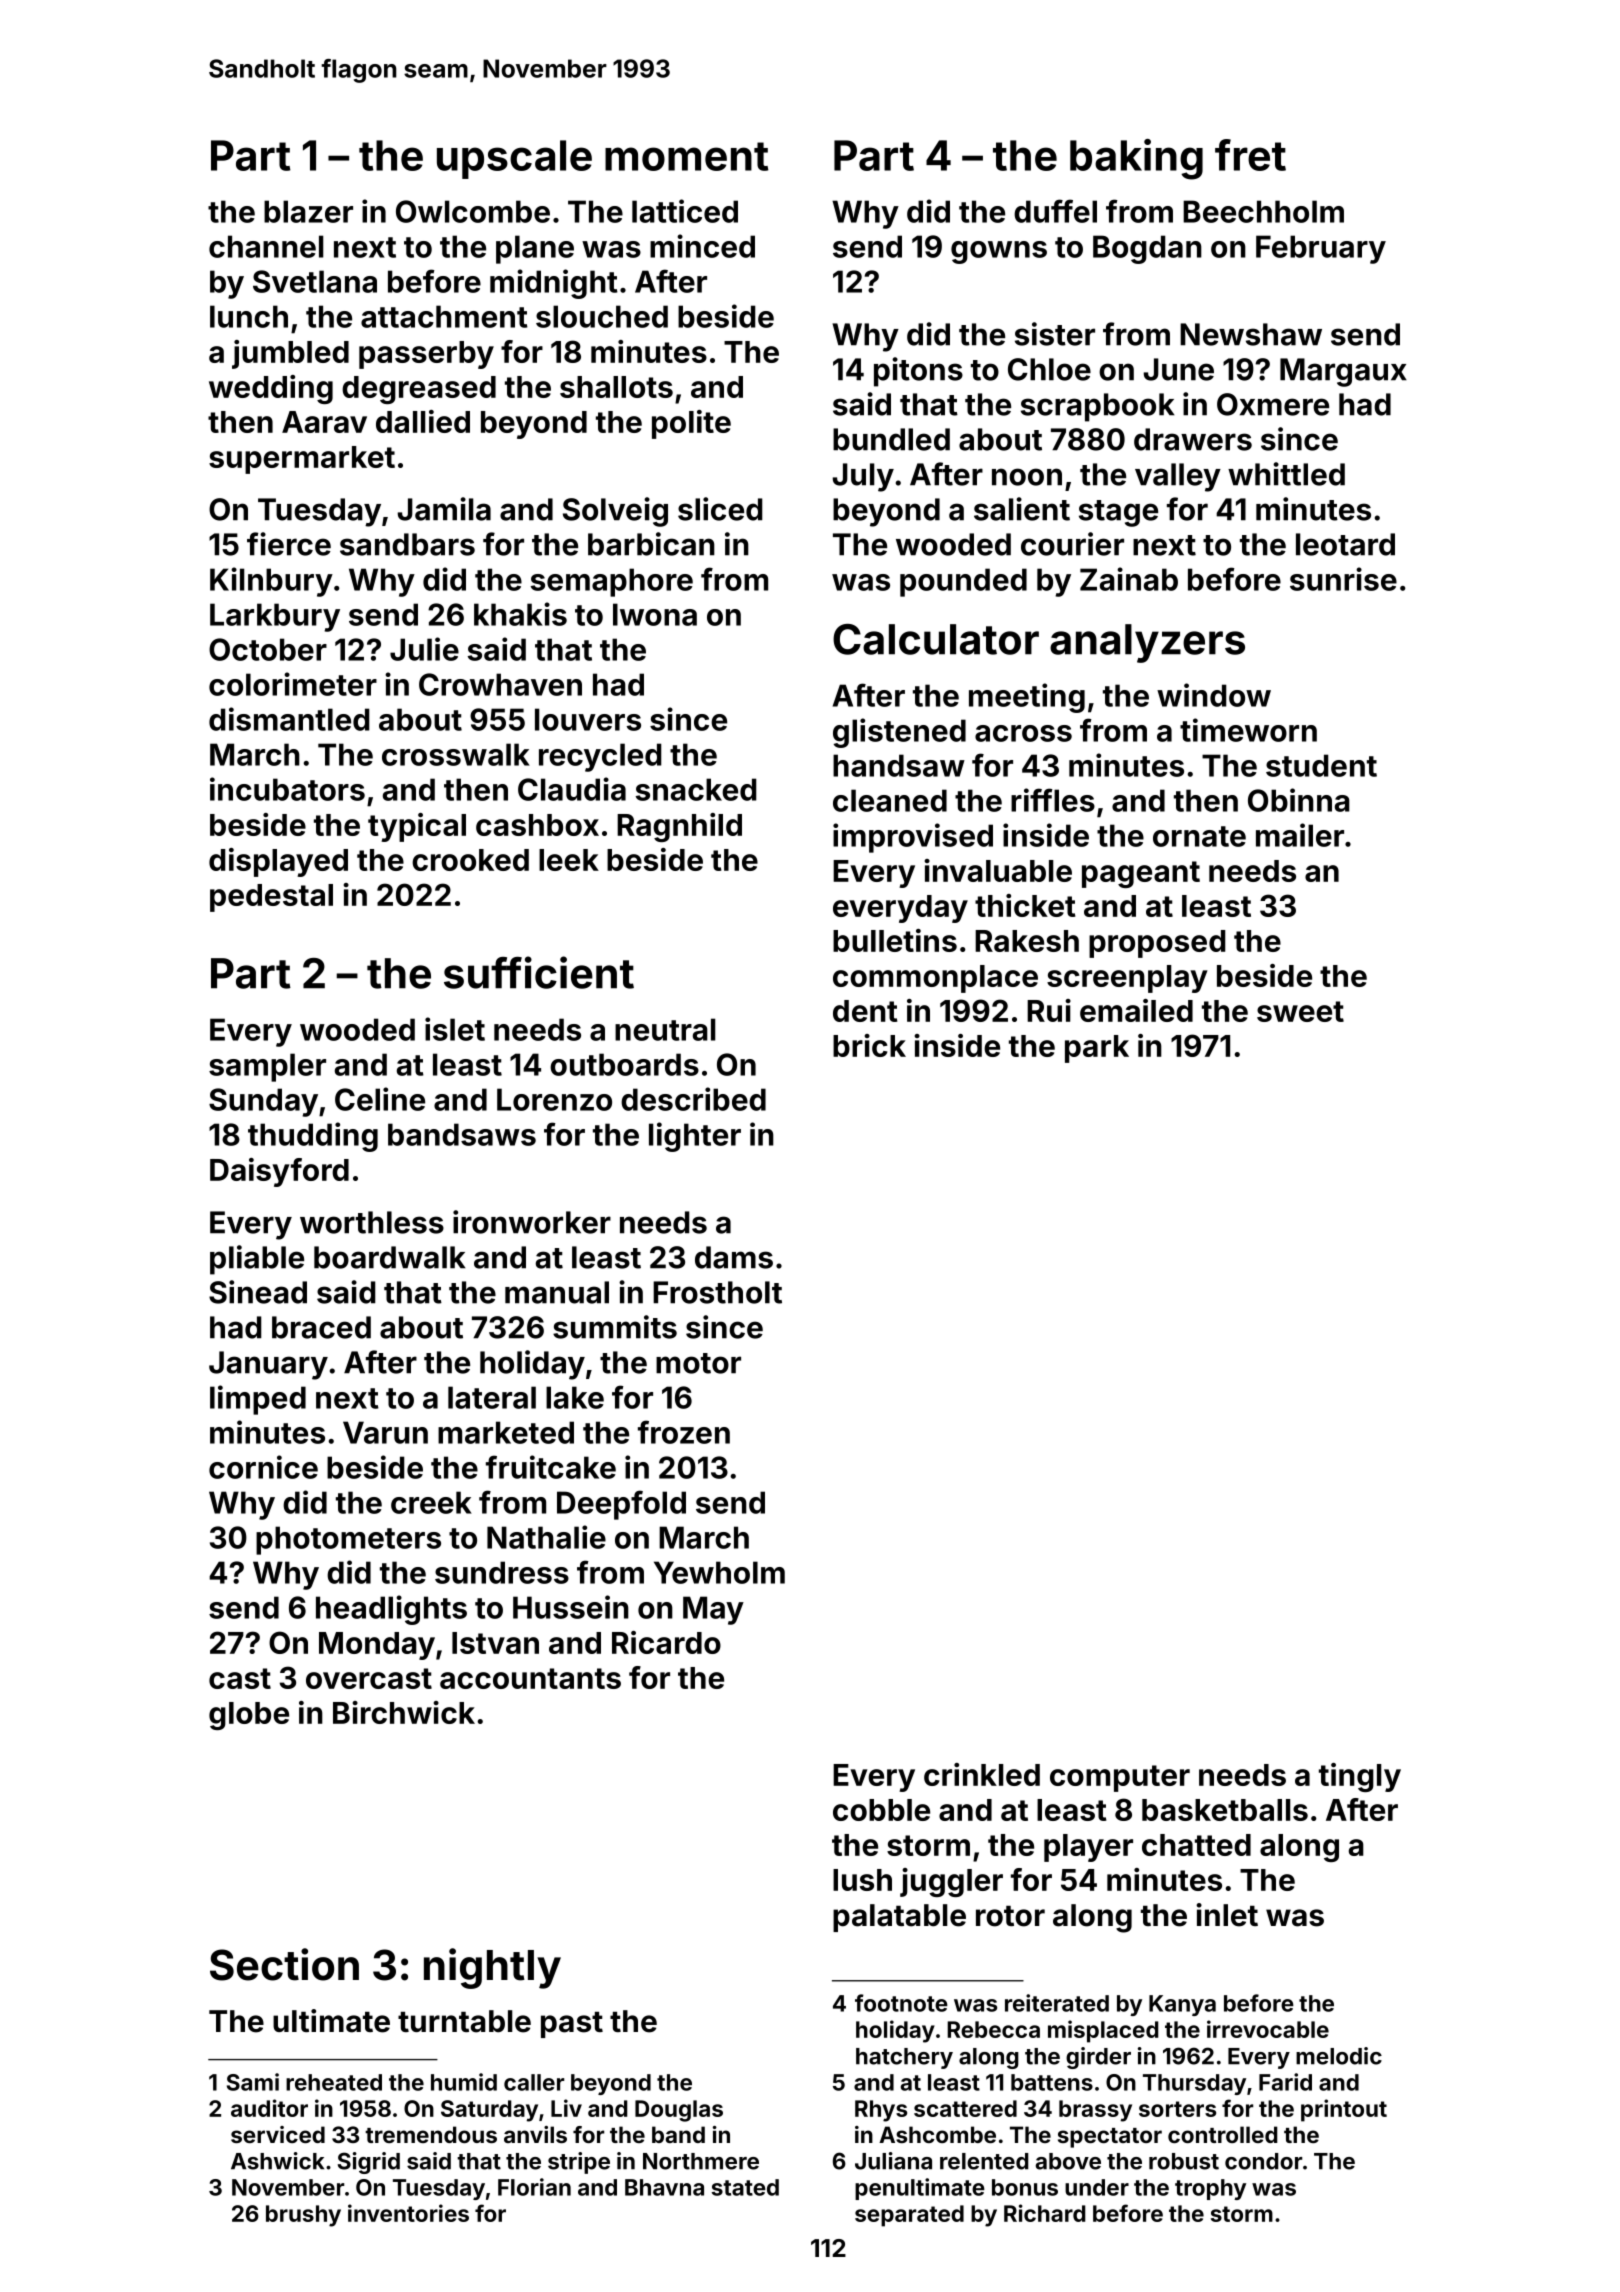  What do you see at coordinates (1147, 249) in the screenshot?
I see `Bogdan` at bounding box center [1147, 249].
